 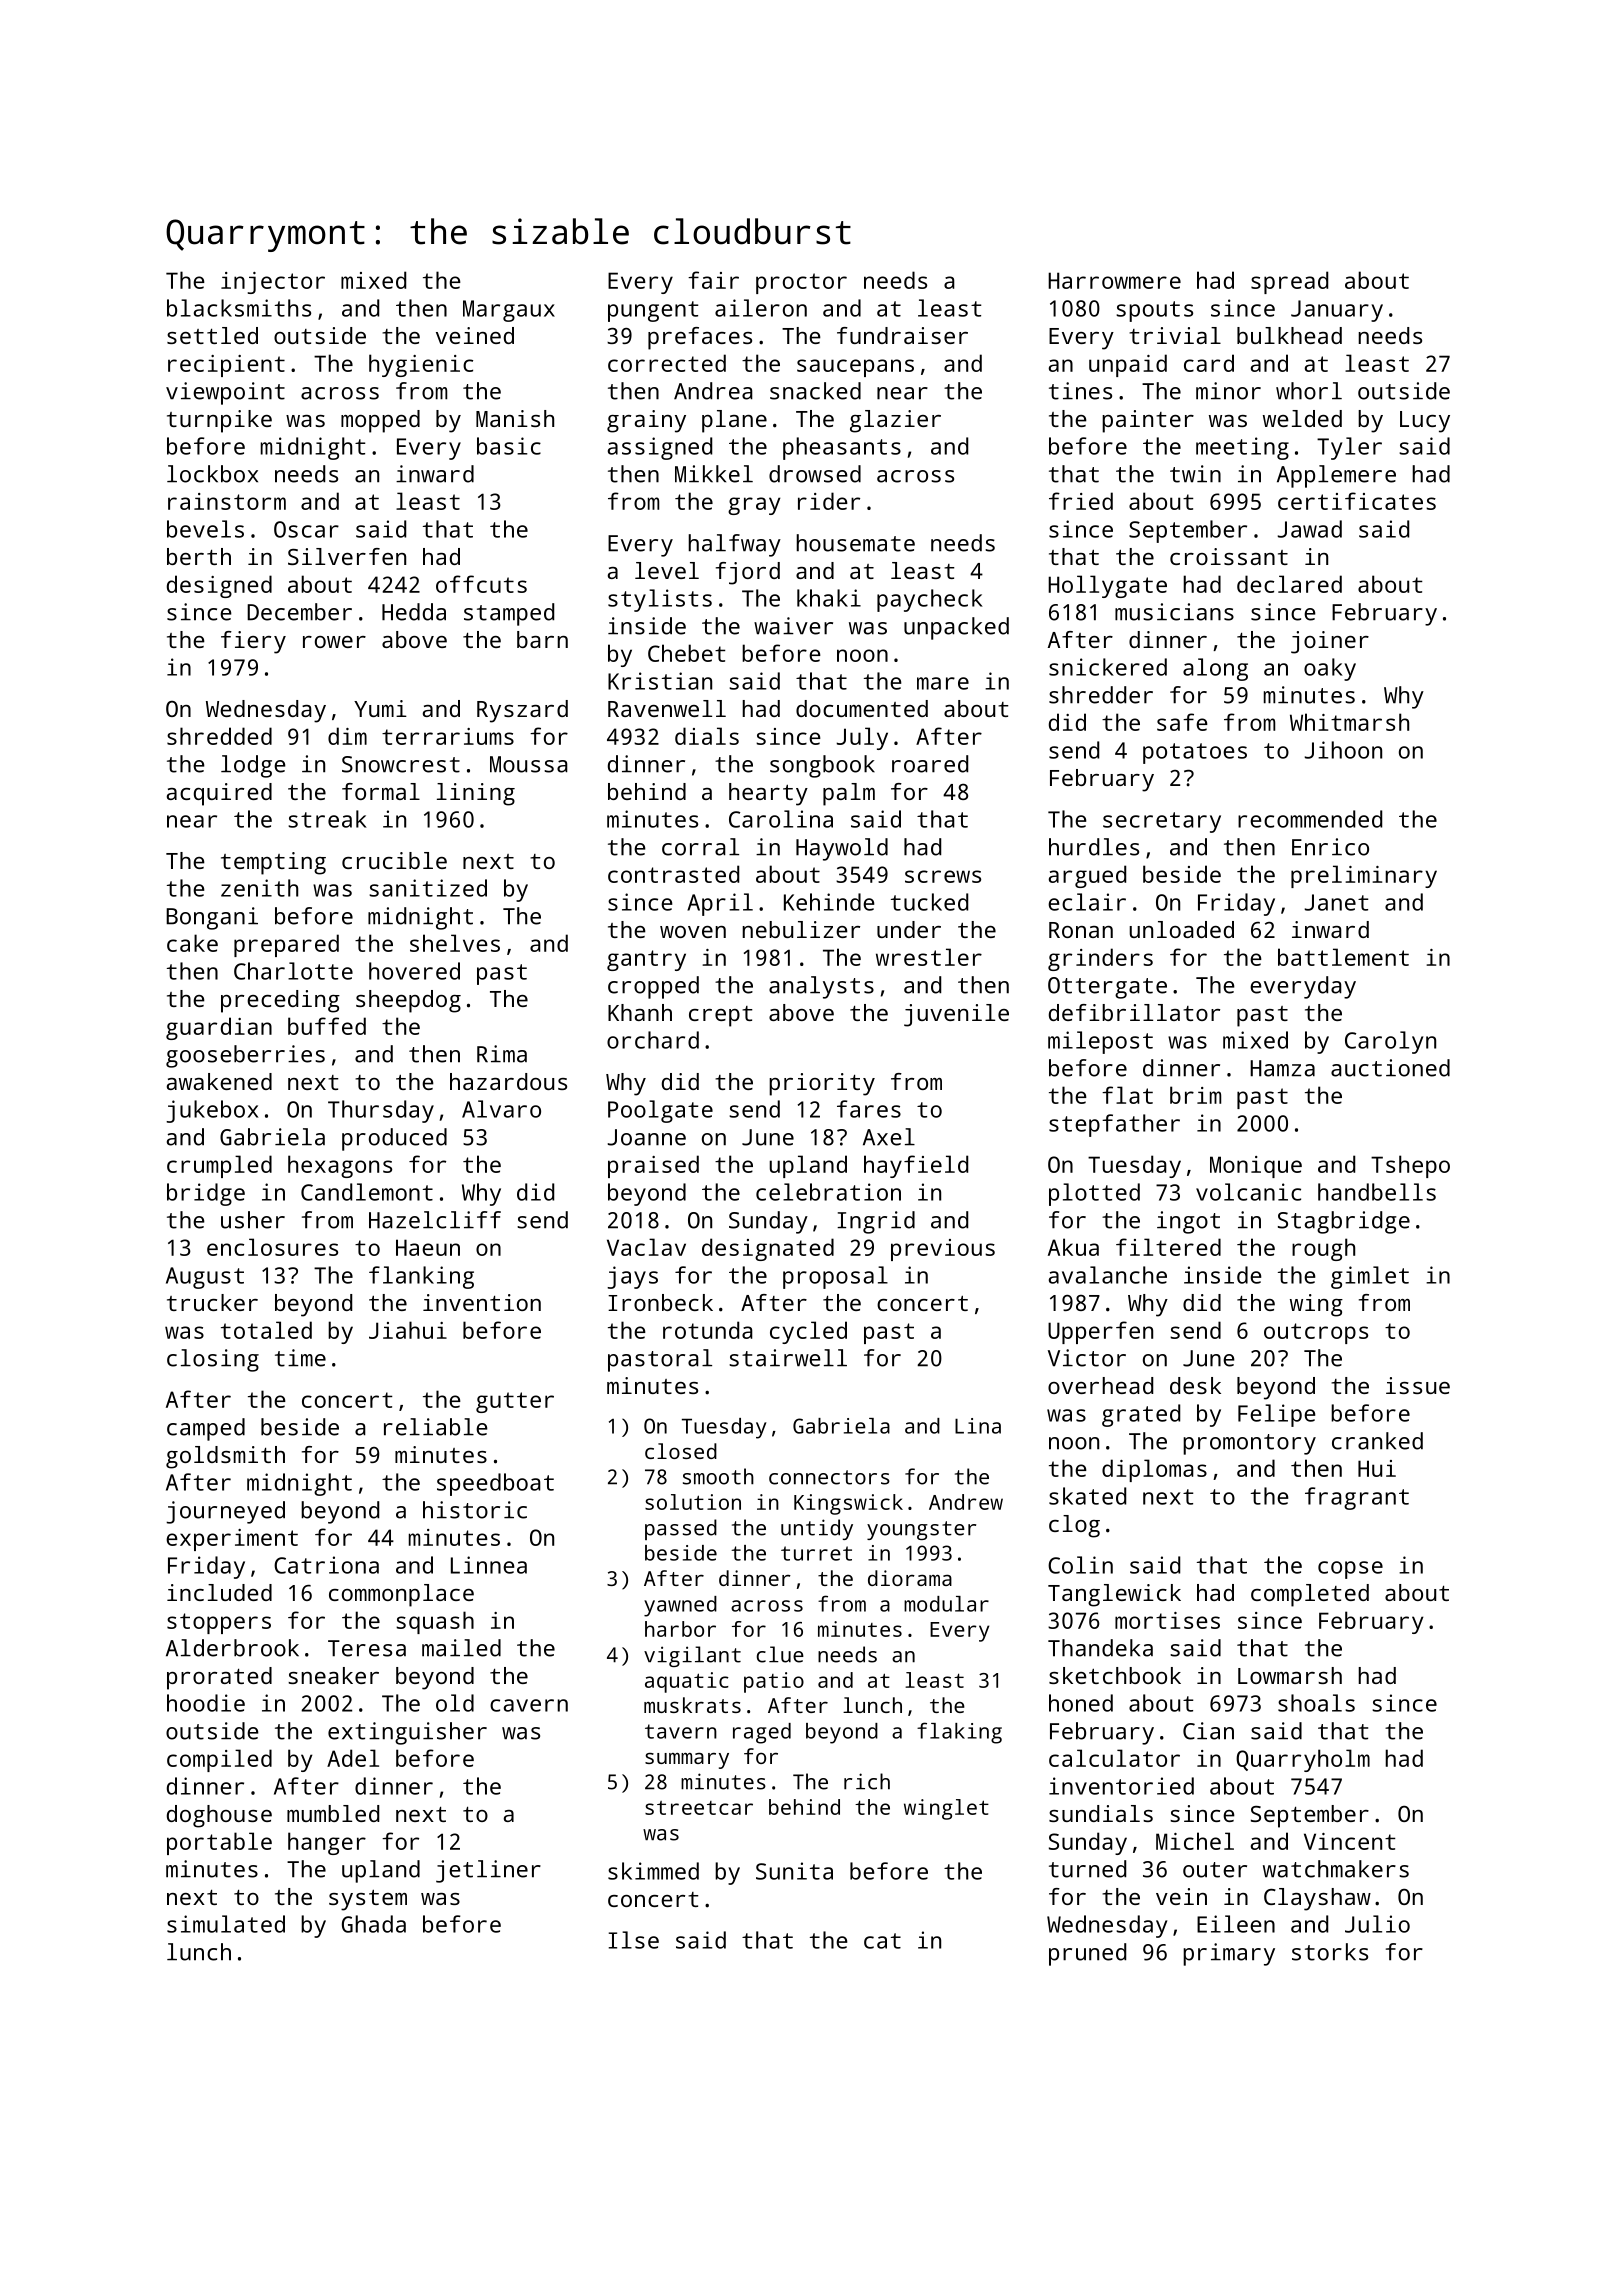 I want to click on time, so click(x=300, y=1358).
